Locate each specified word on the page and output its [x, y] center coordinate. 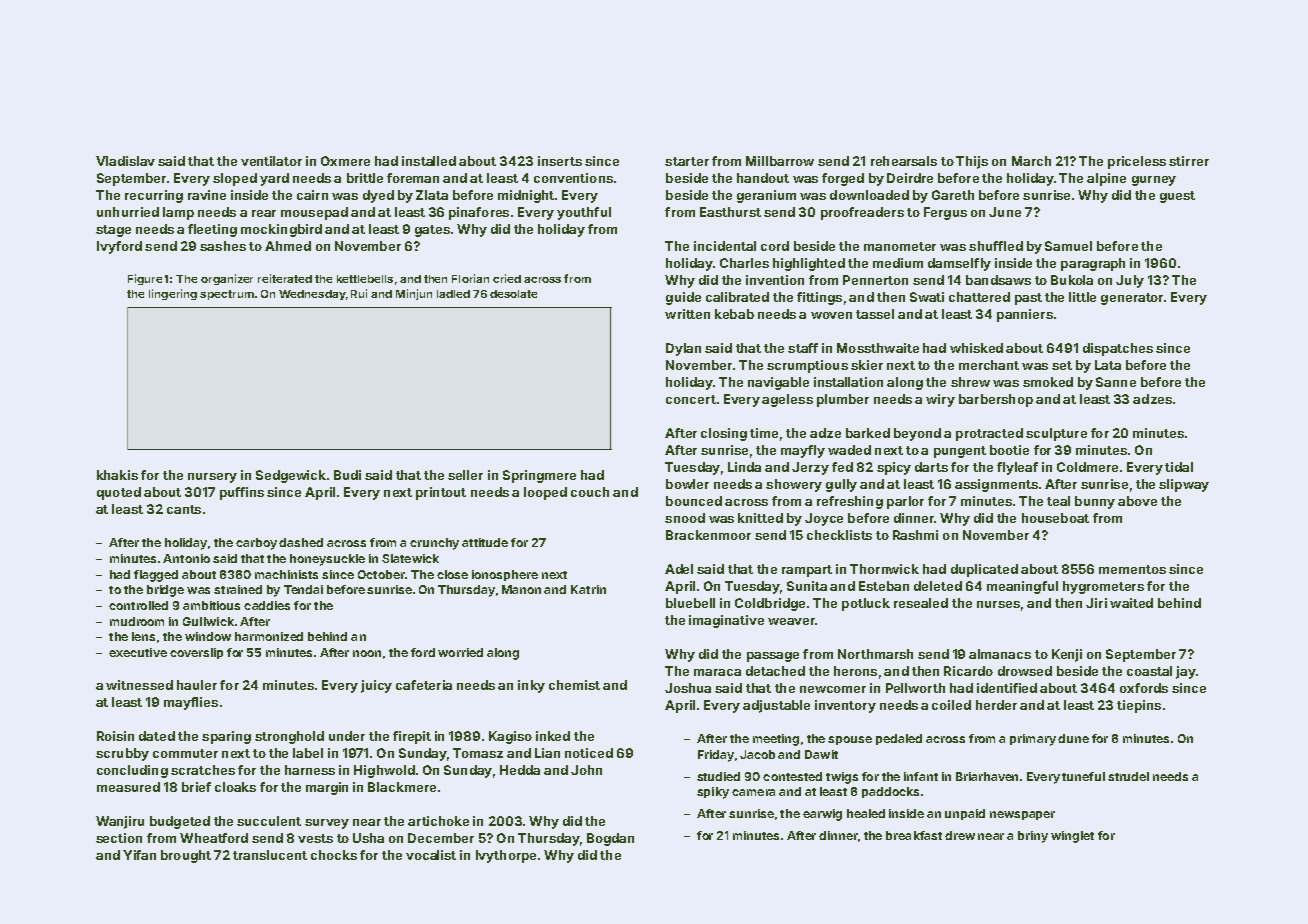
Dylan [683, 349]
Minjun [414, 294]
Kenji [1067, 655]
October [381, 574]
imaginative [726, 621]
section [119, 838]
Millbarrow [780, 161]
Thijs [972, 162]
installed [429, 161]
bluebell [690, 603]
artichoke [438, 821]
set [1062, 365]
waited [1131, 603]
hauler [197, 685]
